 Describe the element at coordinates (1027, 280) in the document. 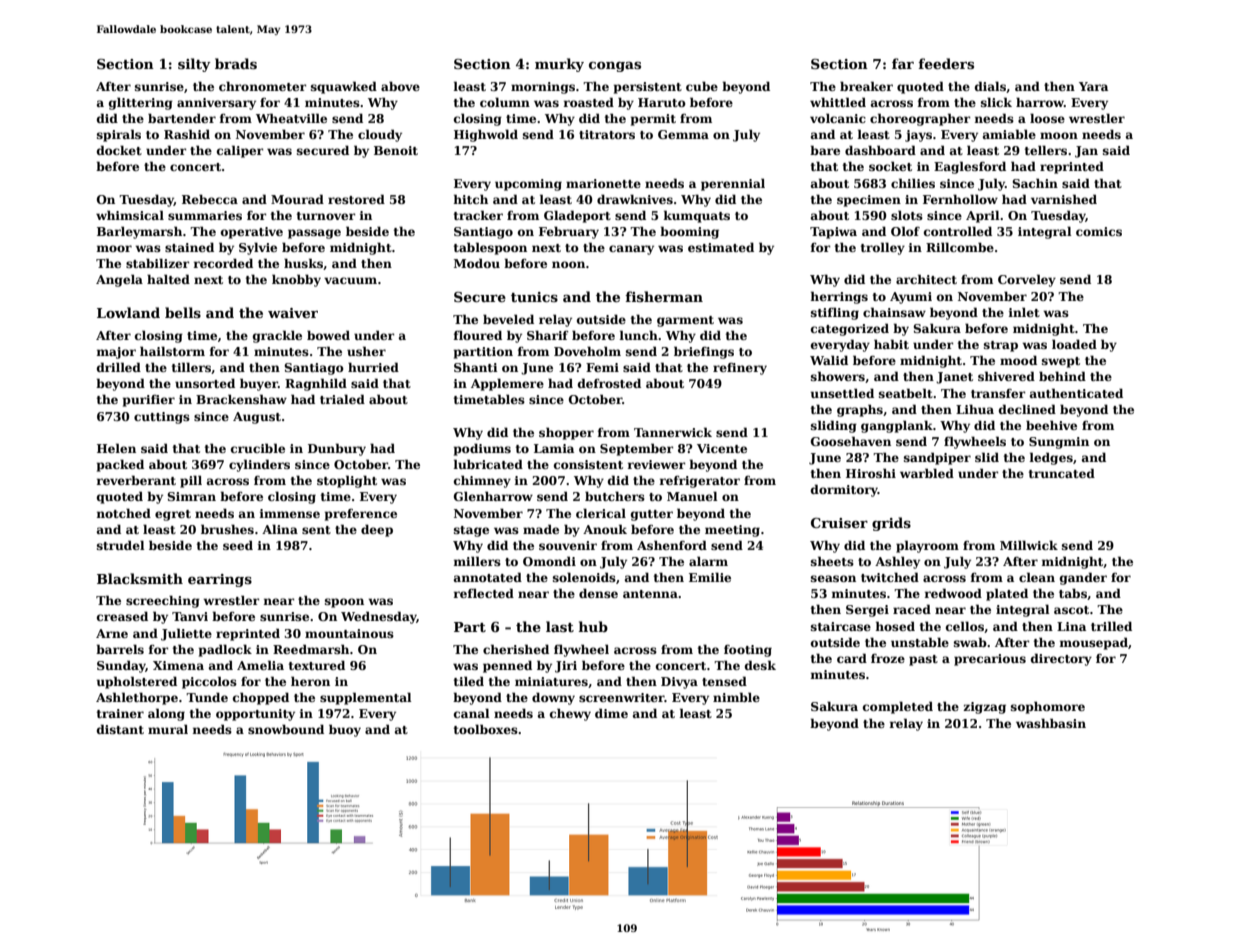

I see `Corveley` at that location.
